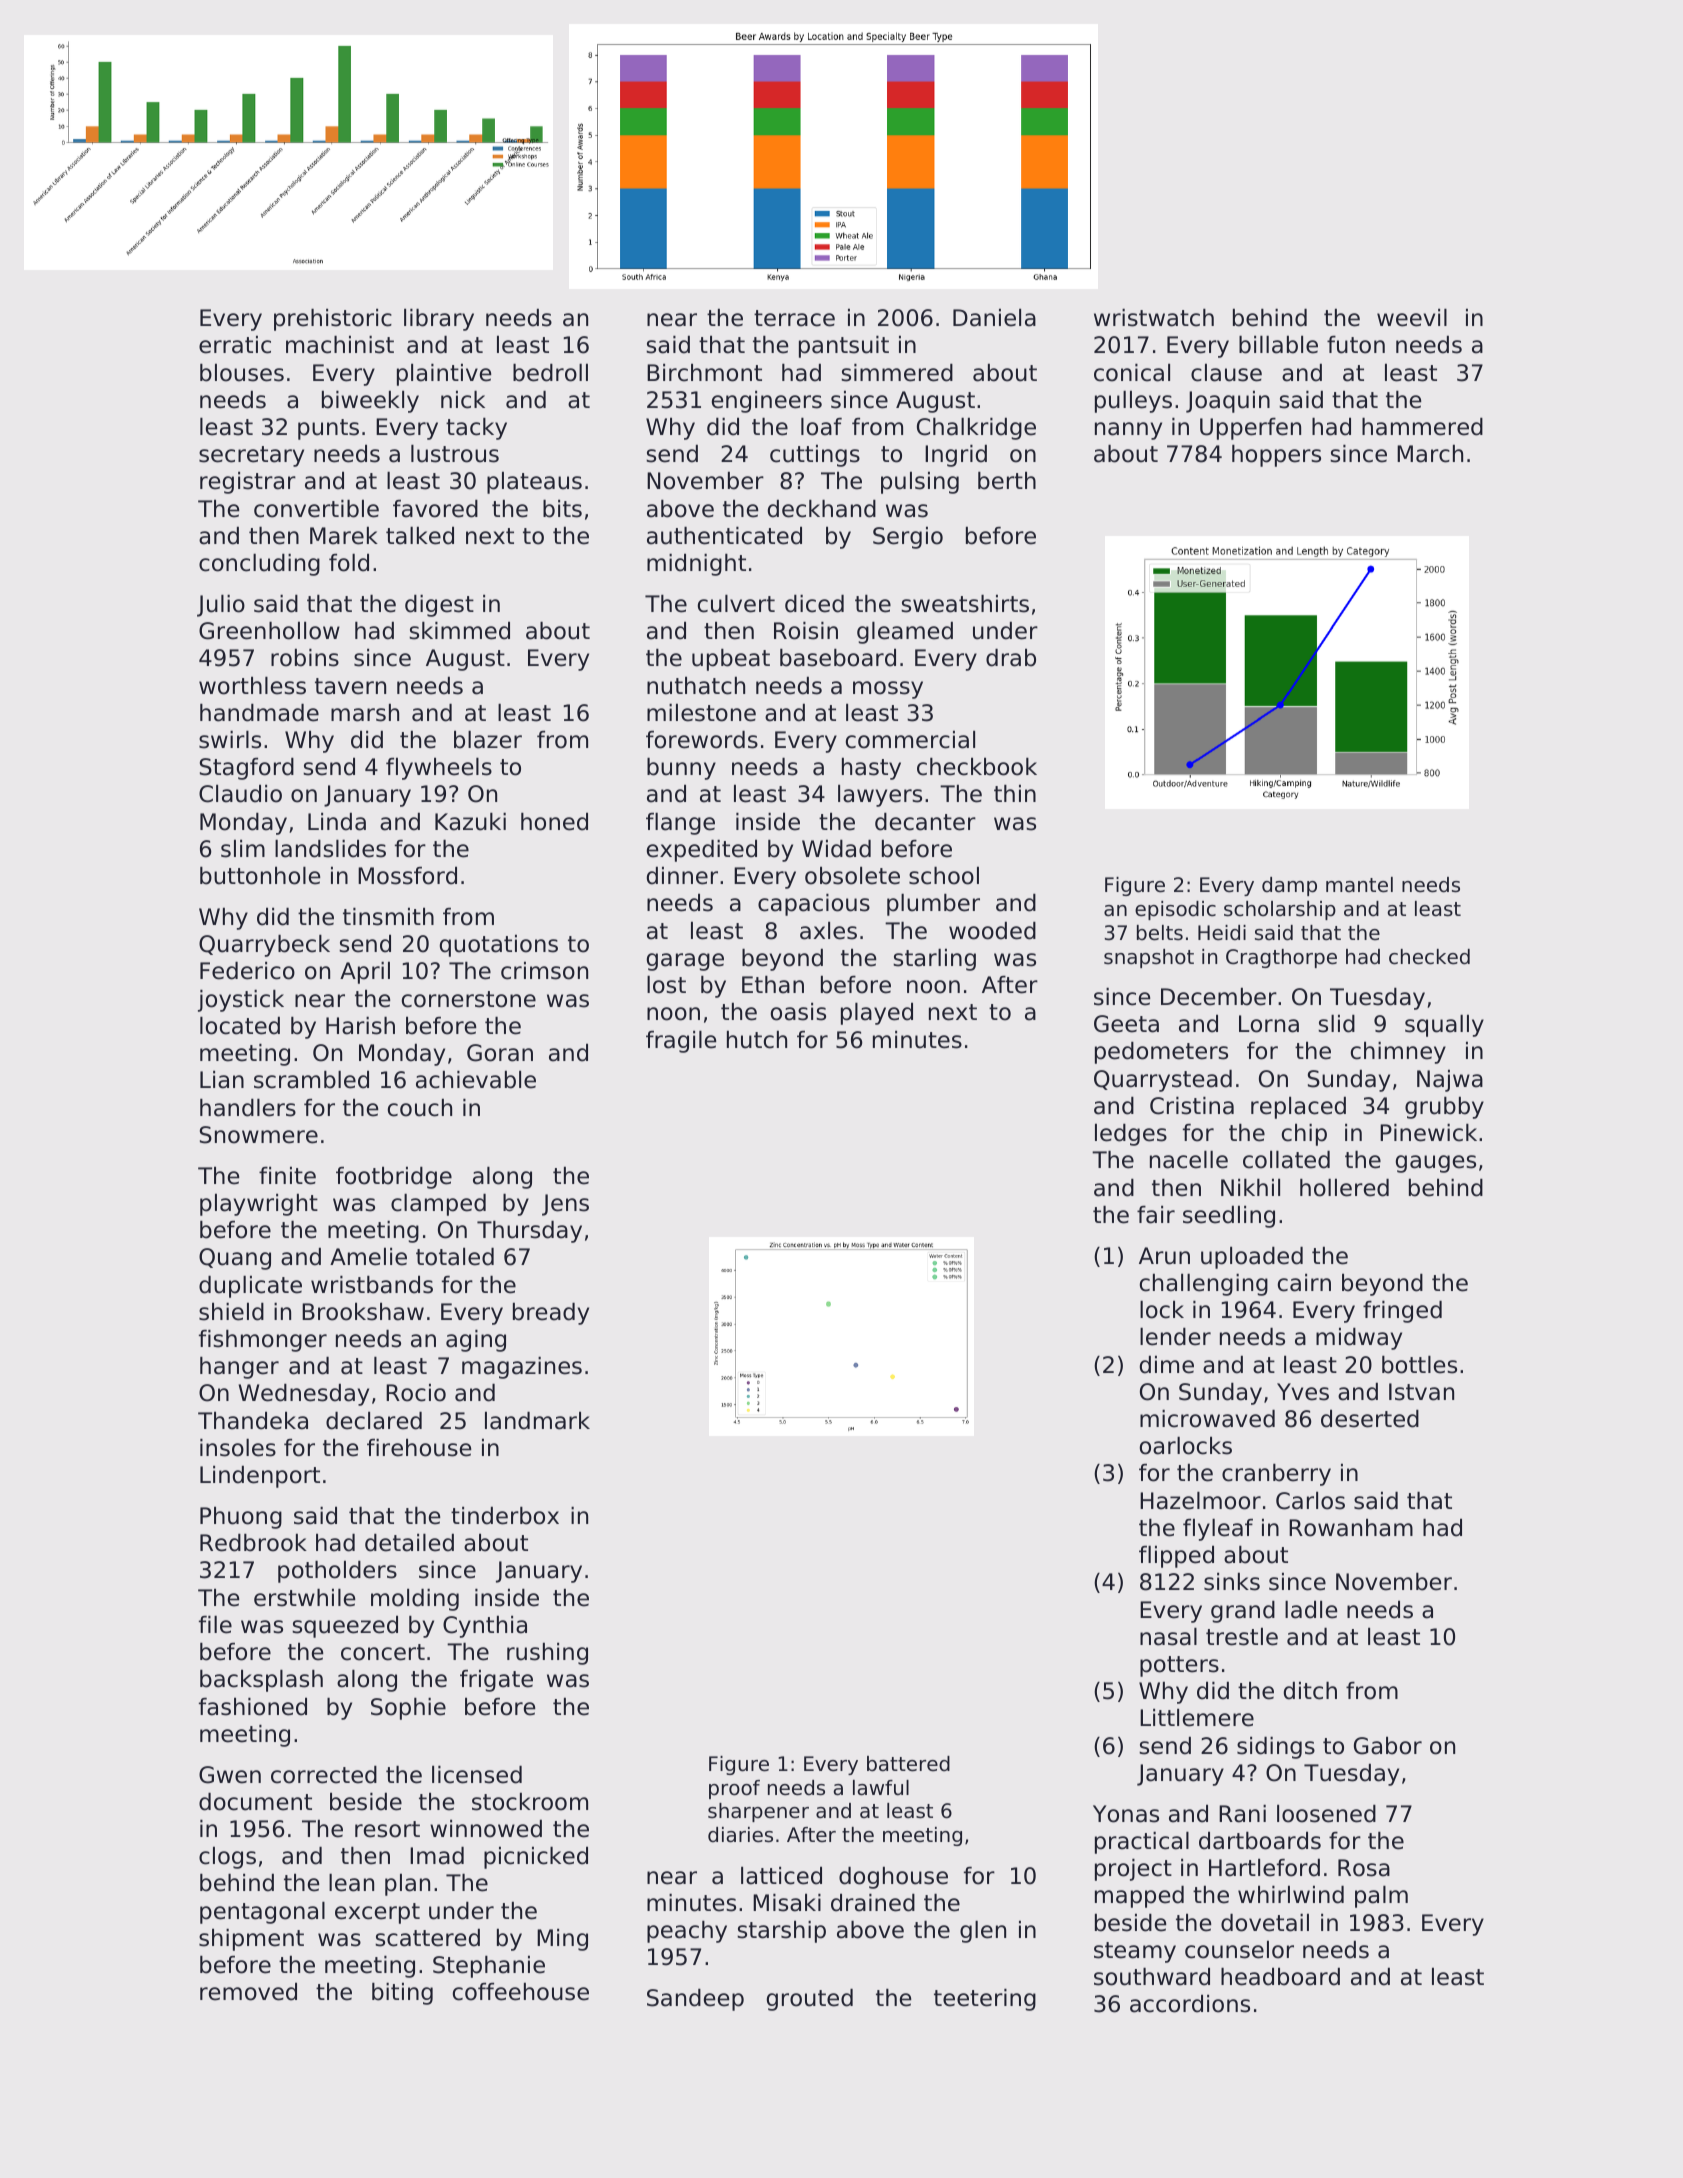 Image resolution: width=1683 pixels, height=2178 pixels. What do you see at coordinates (1126, 1024) in the document?
I see `Geeta` at bounding box center [1126, 1024].
